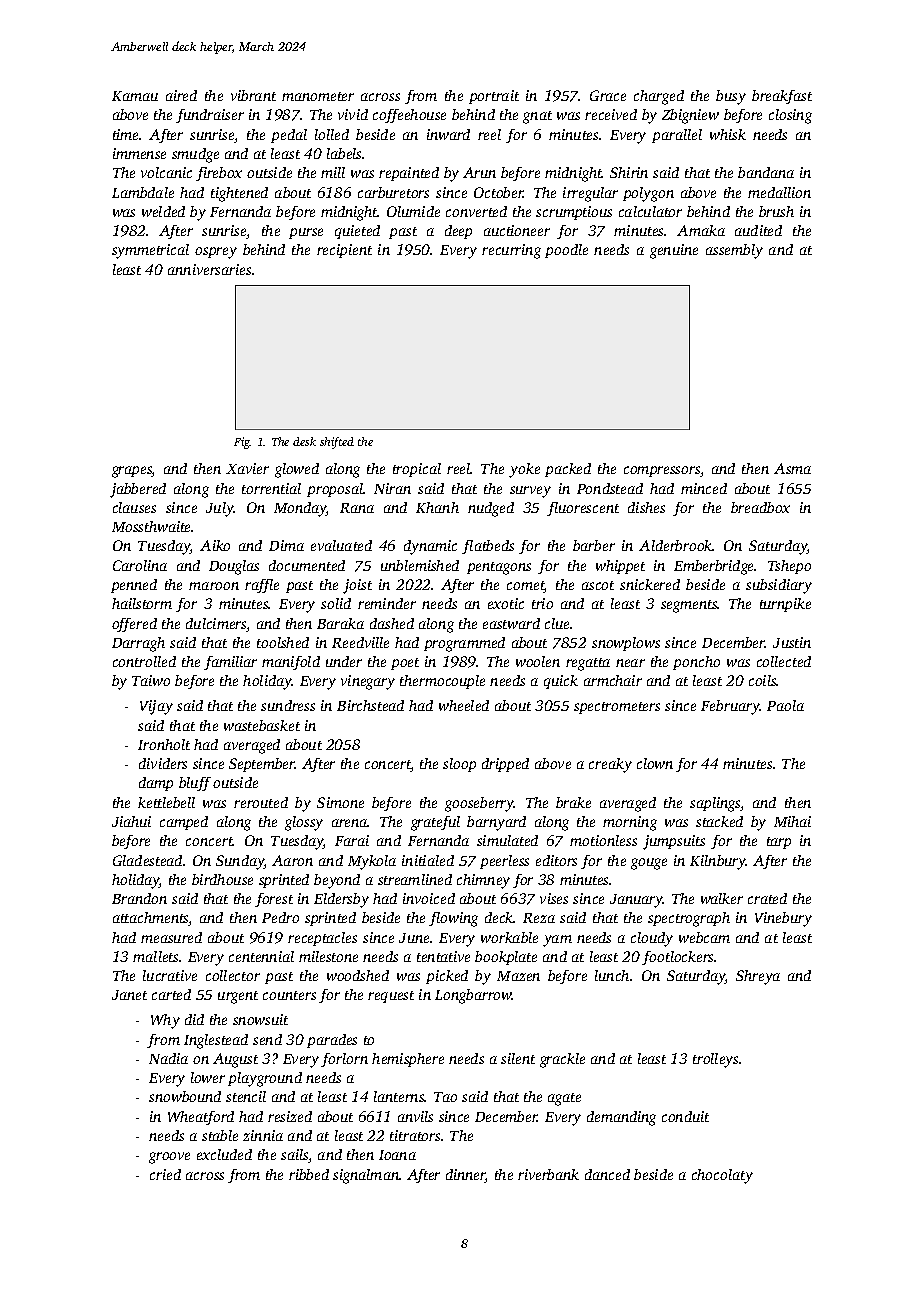 This page has height=1308, width=924. Describe the element at coordinates (758, 977) in the page. I see `Shreya` at that location.
